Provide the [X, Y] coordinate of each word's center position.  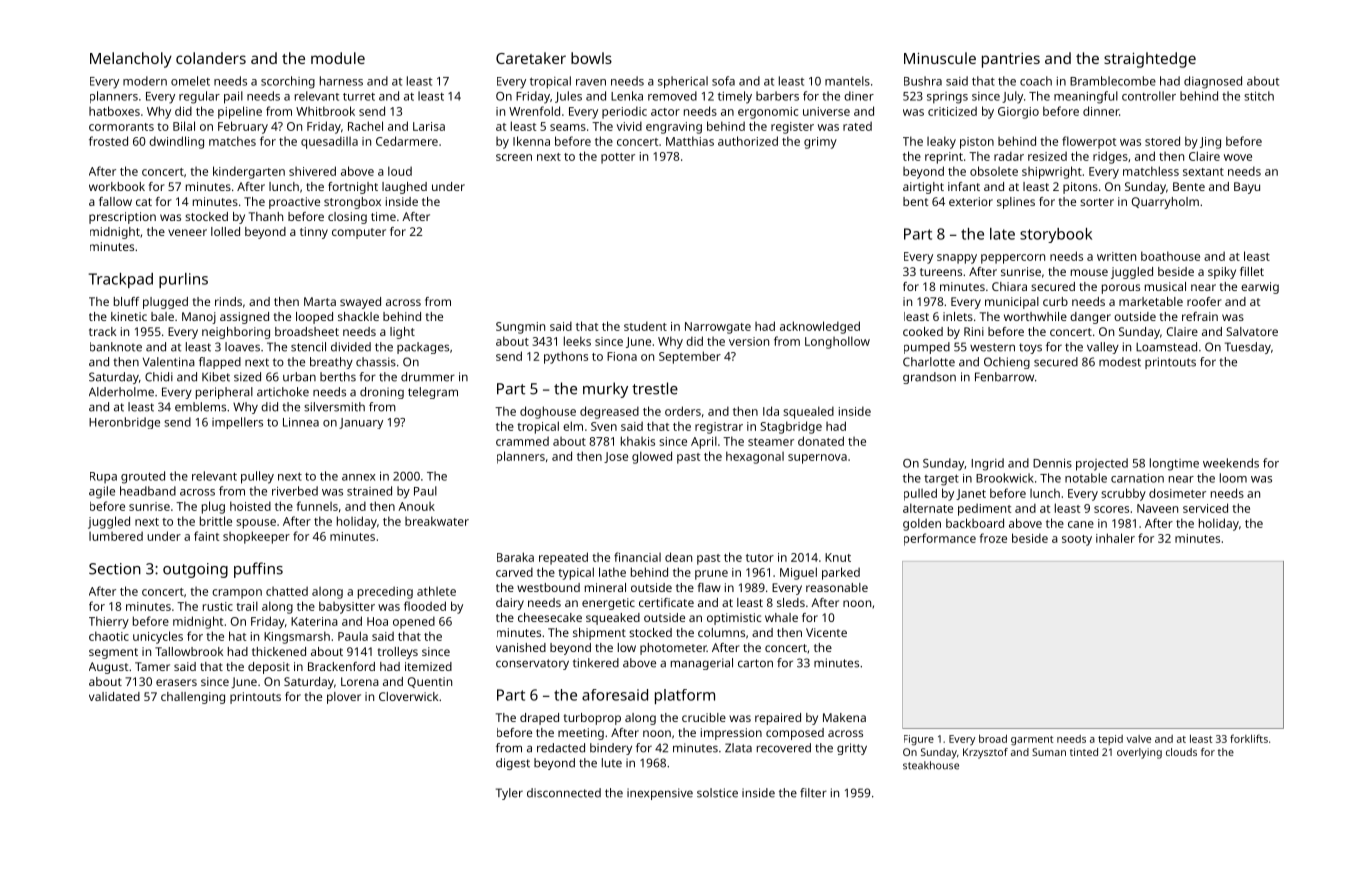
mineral [605, 587]
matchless [1151, 171]
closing [347, 218]
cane [1081, 524]
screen [514, 157]
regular [199, 97]
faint [206, 536]
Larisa [429, 126]
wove [1238, 157]
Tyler [509, 794]
